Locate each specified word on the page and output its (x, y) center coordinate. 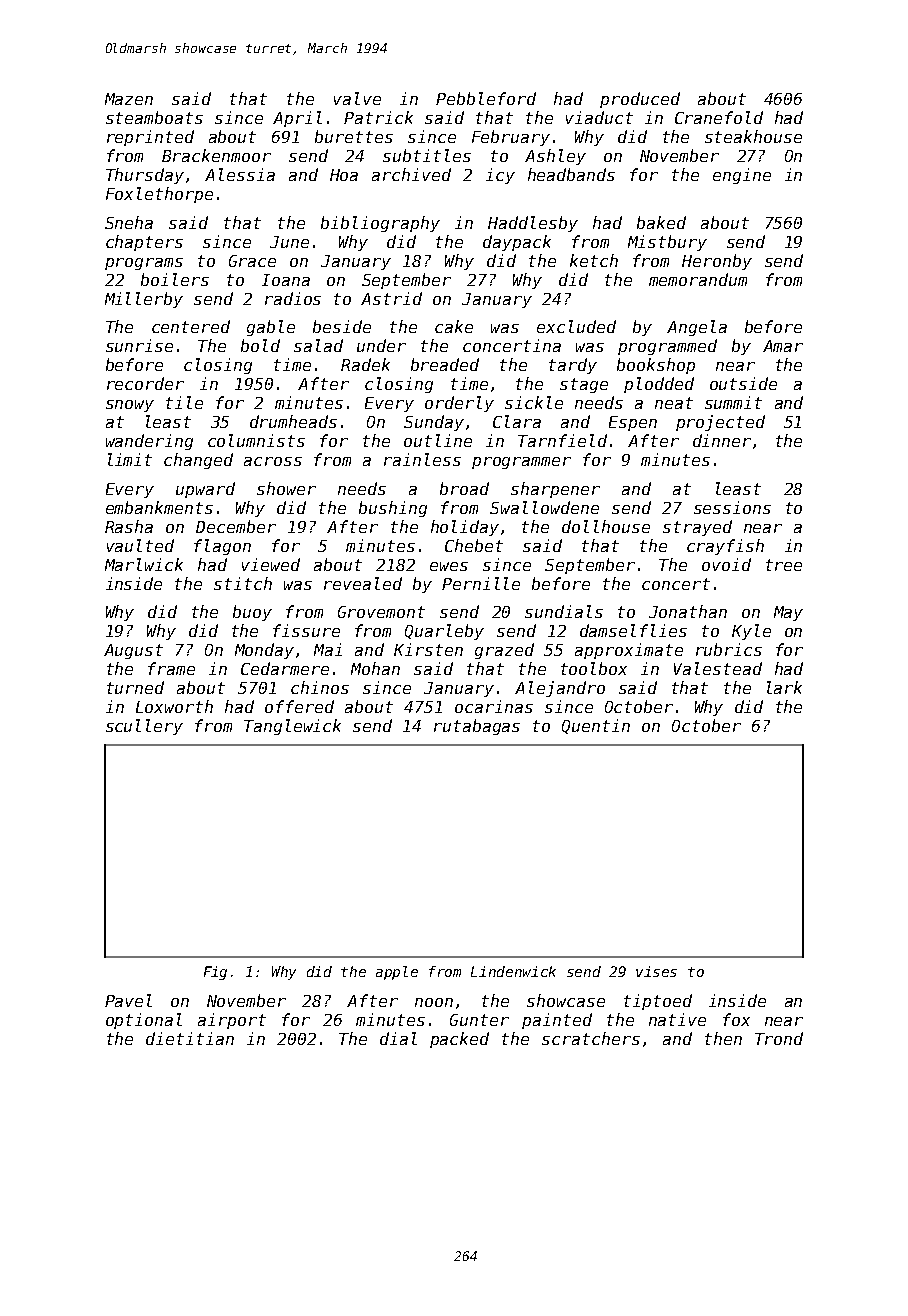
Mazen (129, 99)
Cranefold (719, 117)
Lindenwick (513, 971)
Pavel (128, 1000)
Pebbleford (486, 98)
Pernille (481, 583)
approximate (629, 651)
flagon (222, 547)
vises (656, 971)
